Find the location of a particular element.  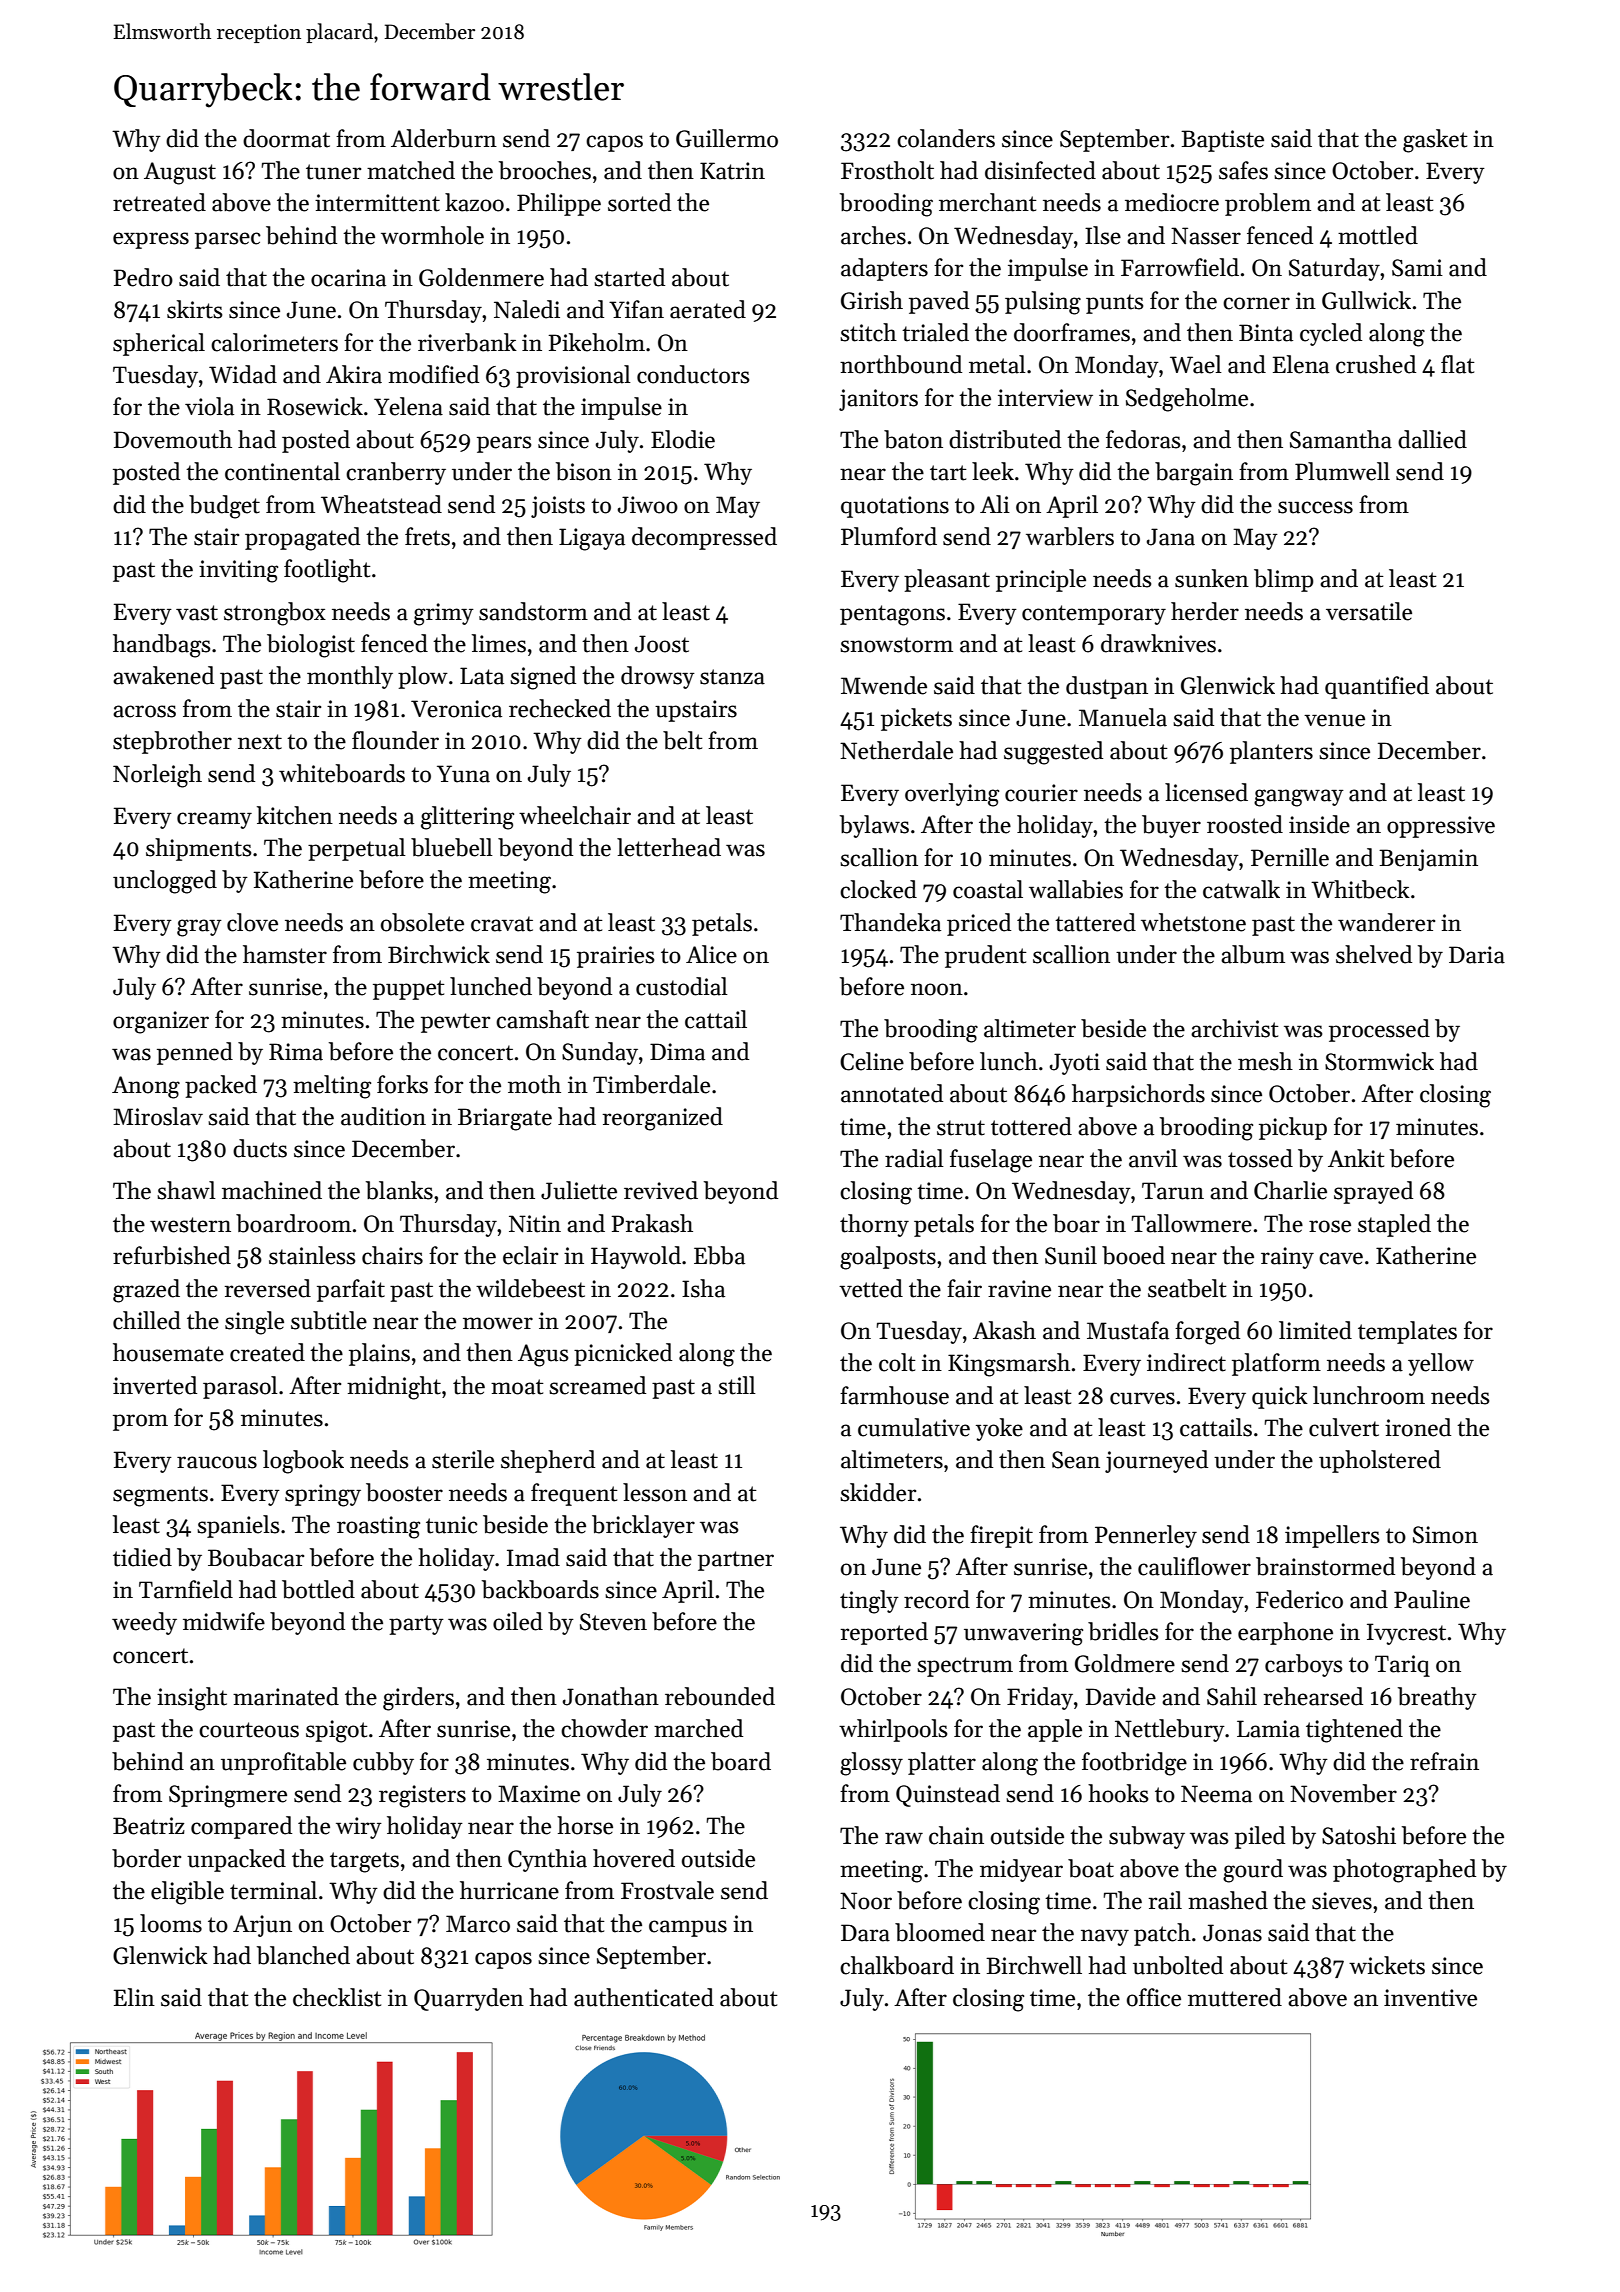

Simon is located at coordinates (1445, 1535).
